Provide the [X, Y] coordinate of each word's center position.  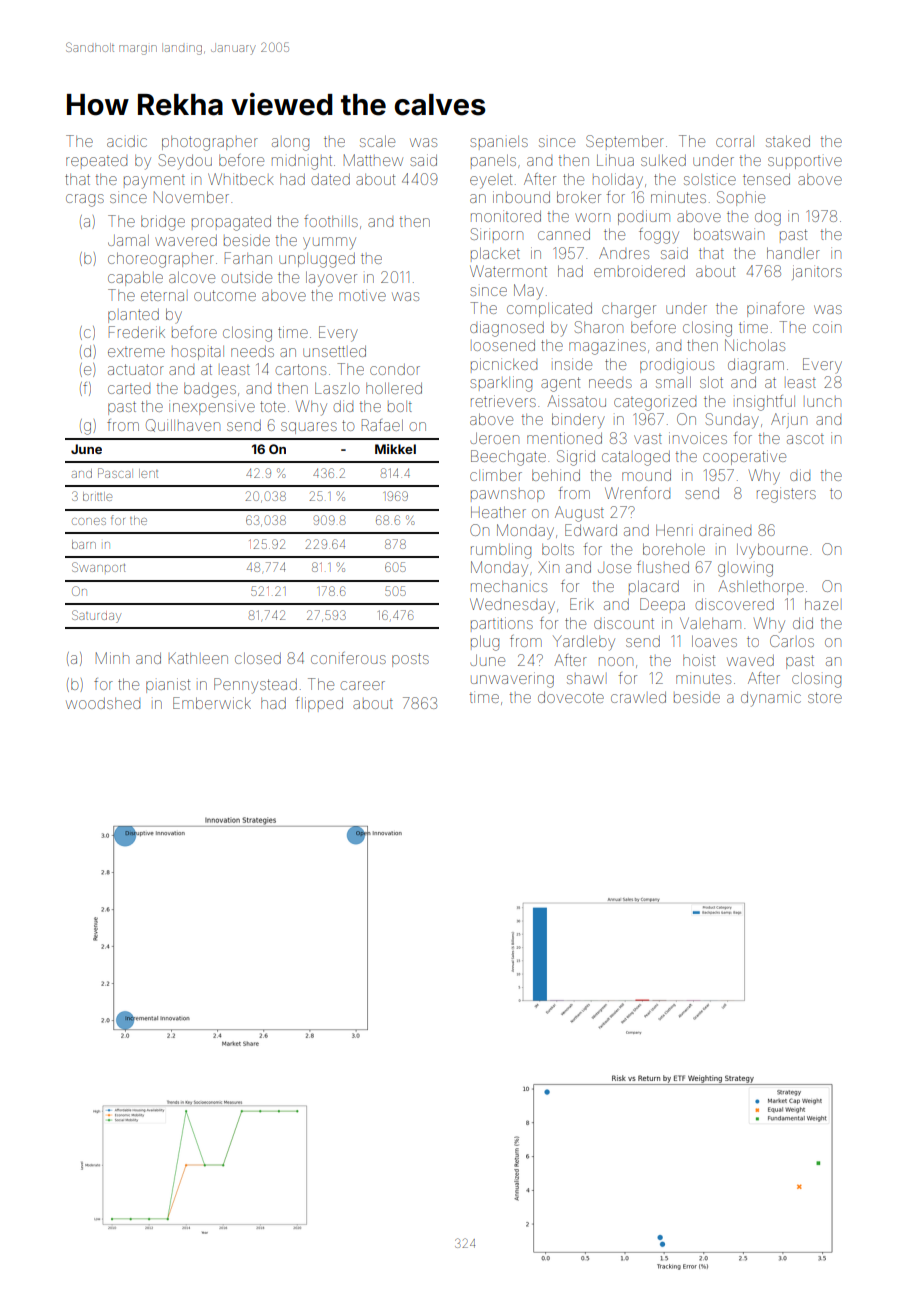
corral [735, 141]
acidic [127, 141]
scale [377, 141]
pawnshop [508, 496]
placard [654, 586]
